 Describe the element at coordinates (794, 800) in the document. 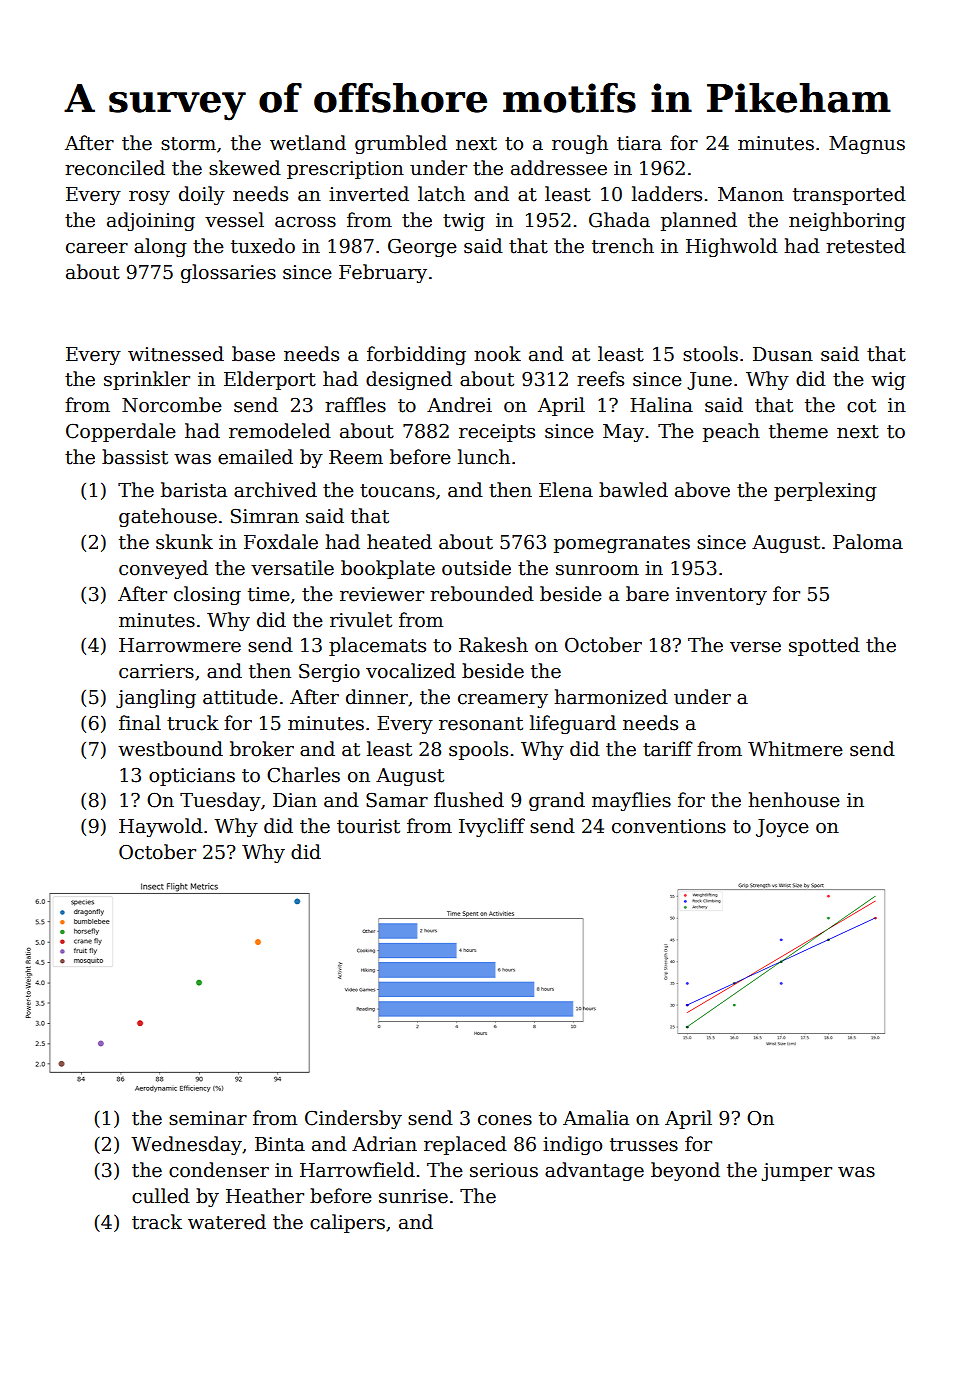

I see `henhouse` at that location.
